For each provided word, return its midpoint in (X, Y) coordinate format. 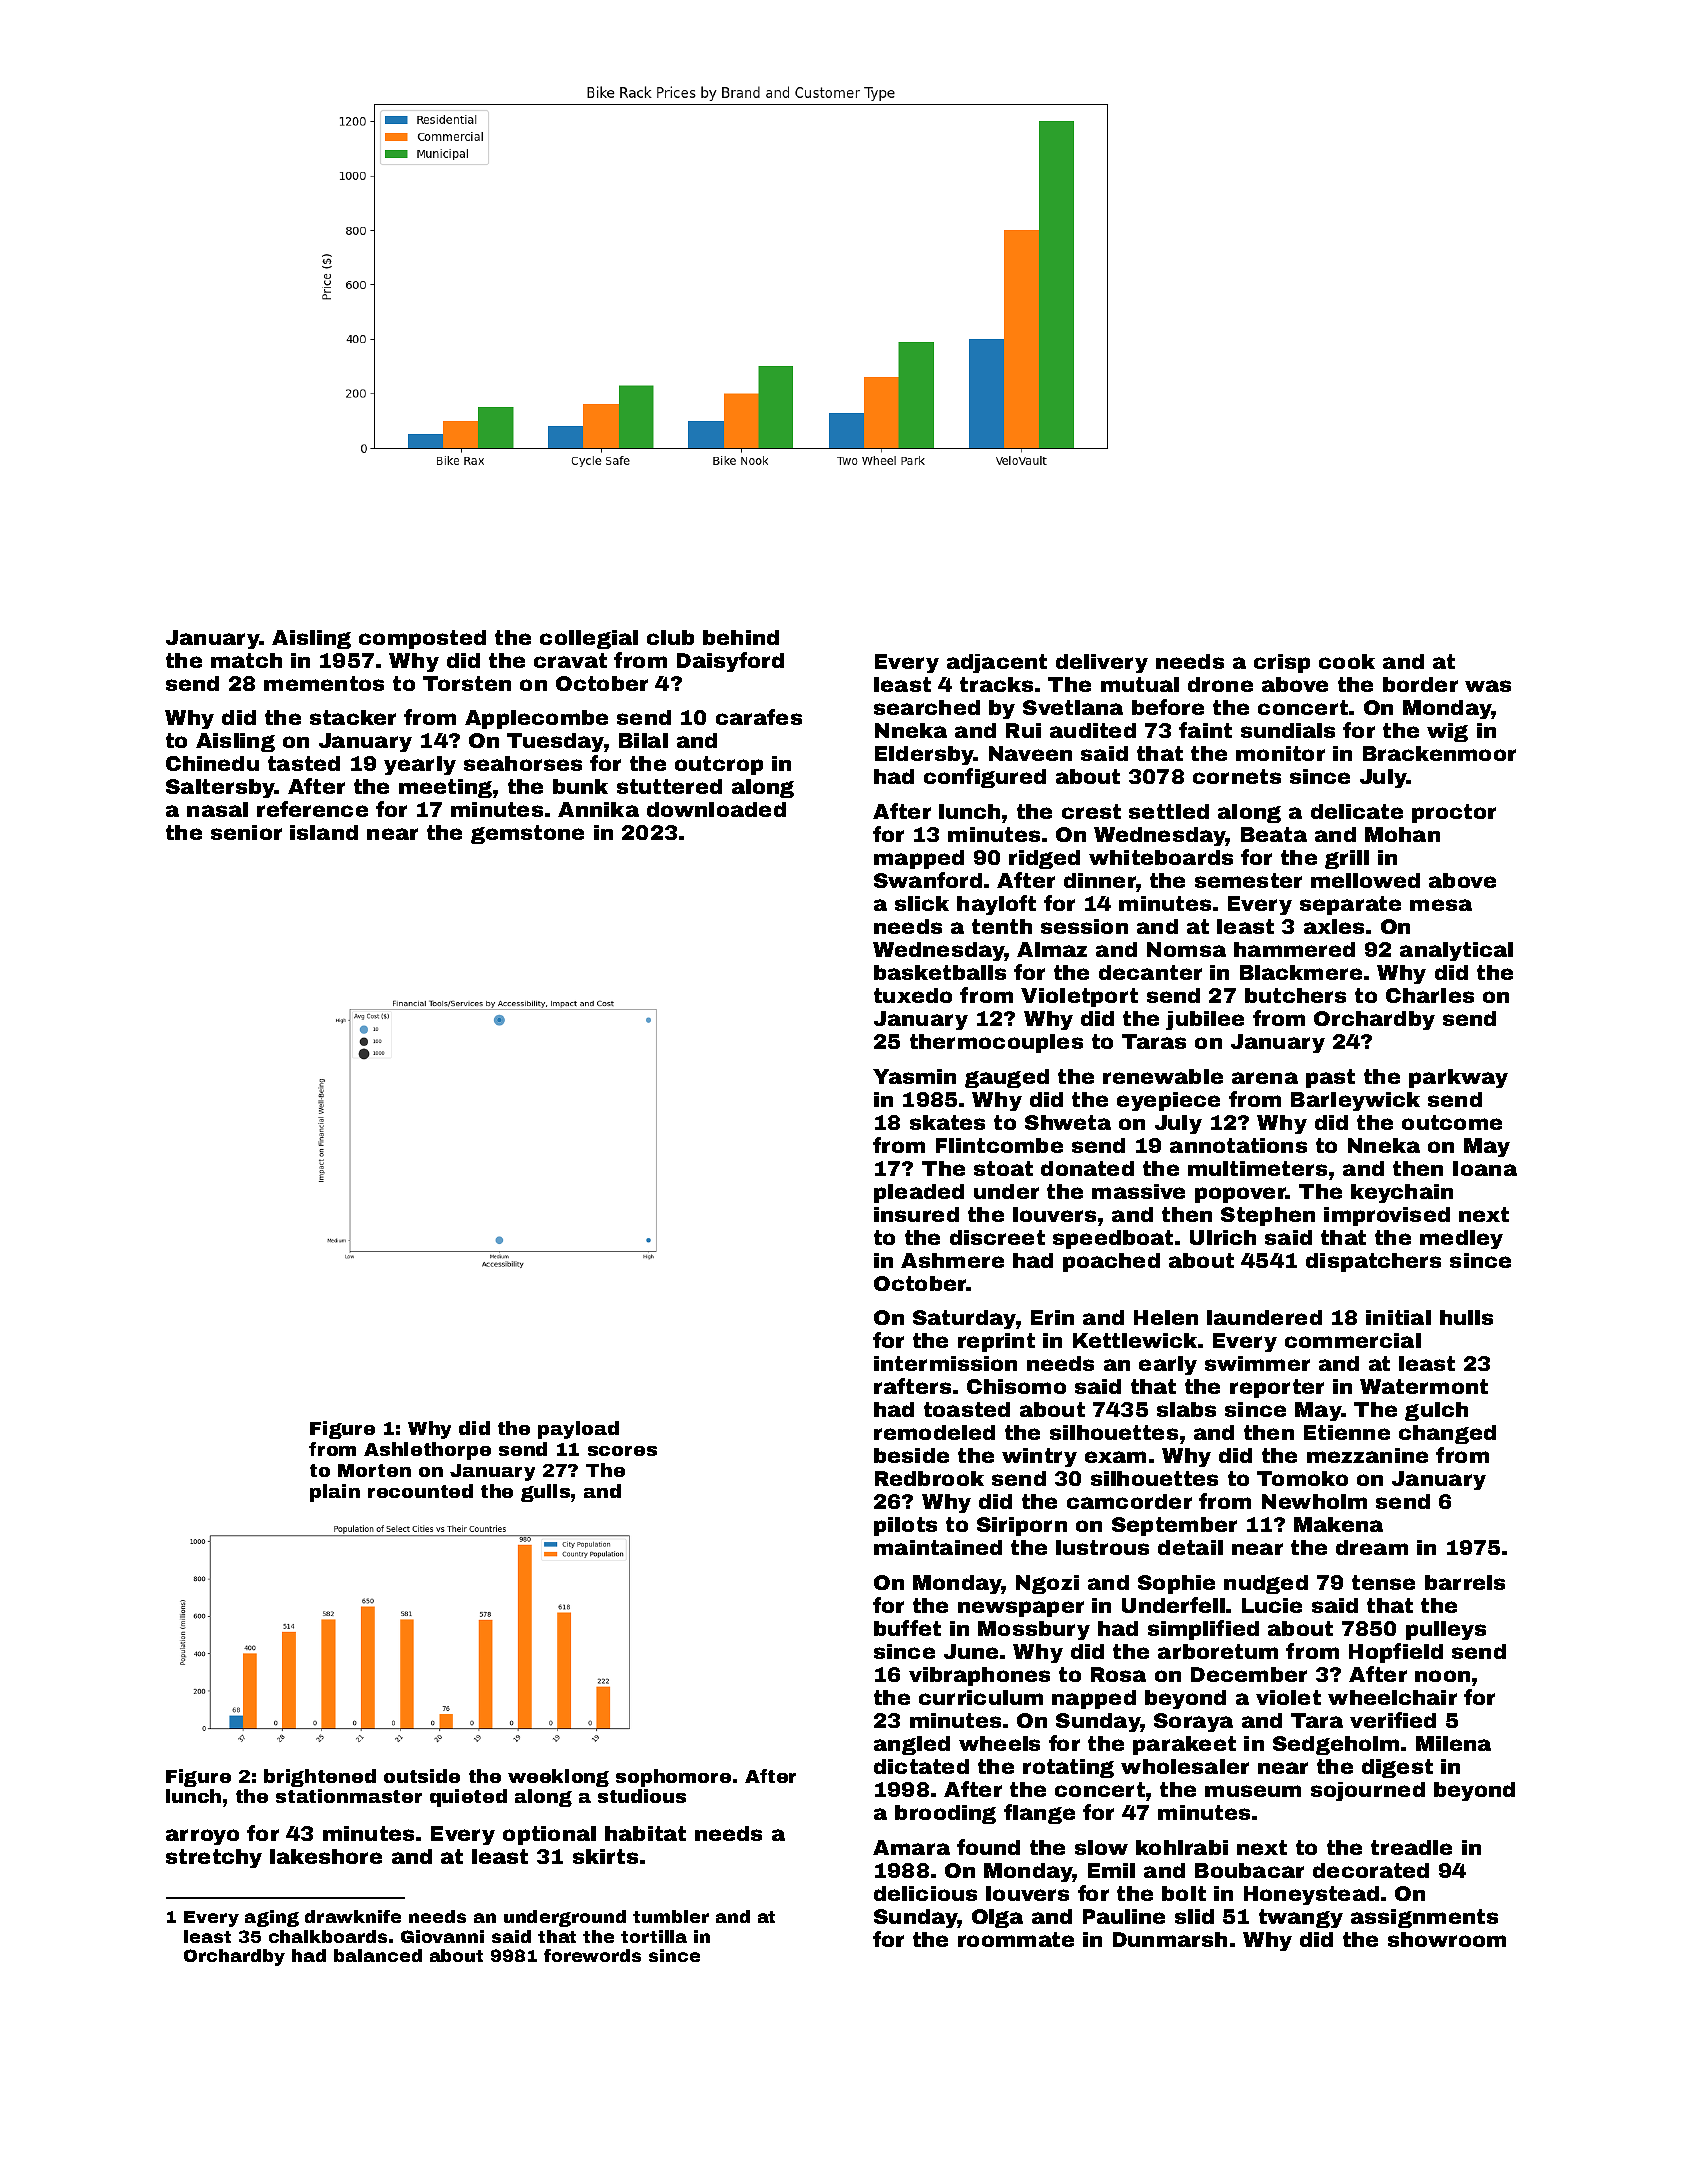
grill (1347, 859)
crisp (1282, 663)
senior (246, 832)
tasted (304, 763)
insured (916, 1214)
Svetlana (1073, 707)
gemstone (527, 834)
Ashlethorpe (427, 1451)
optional (549, 1835)
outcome (1452, 1122)
